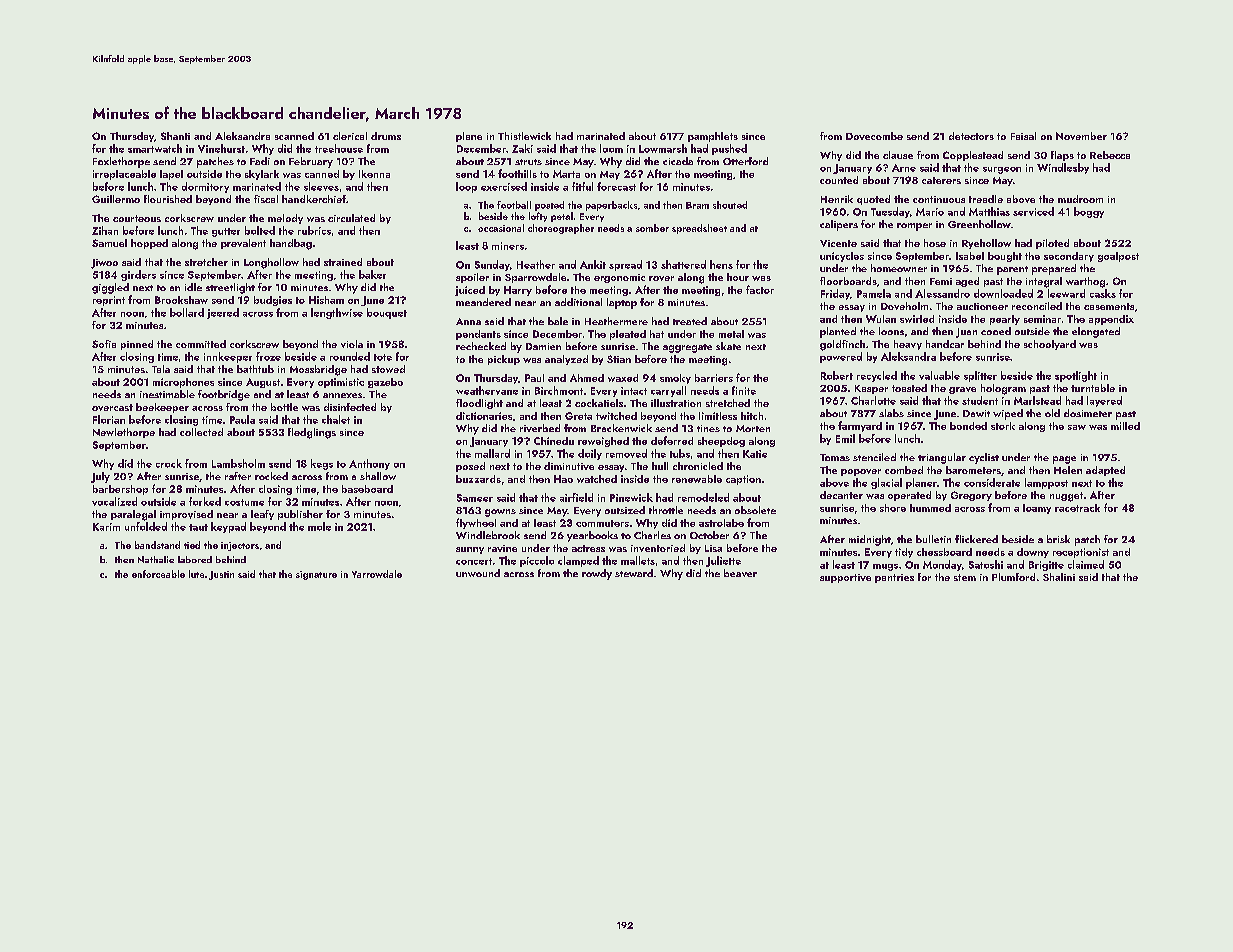  What do you see at coordinates (175, 136) in the screenshot?
I see `Shanti` at bounding box center [175, 136].
